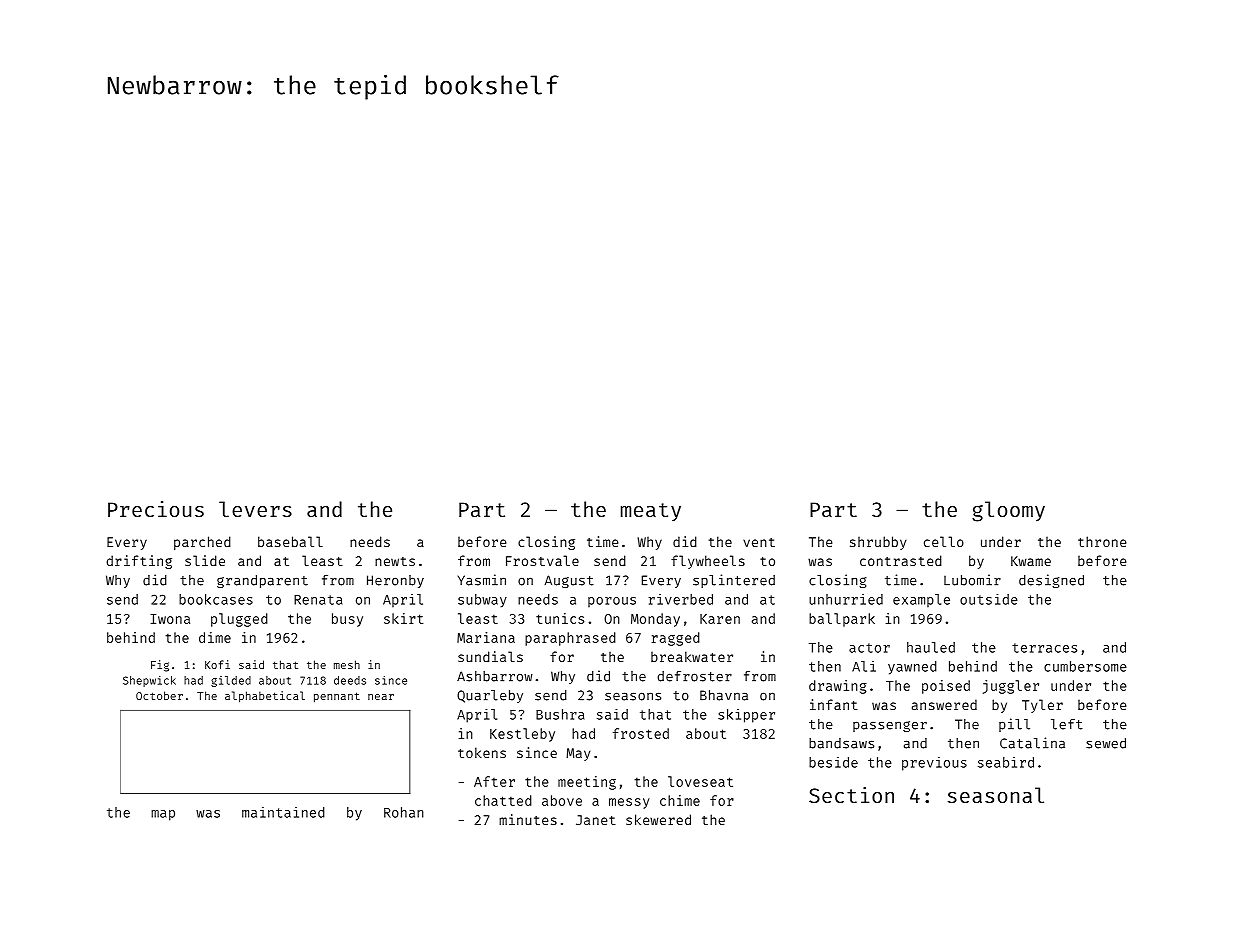 This screenshot has width=1233, height=952. I want to click on throne, so click(1102, 541).
